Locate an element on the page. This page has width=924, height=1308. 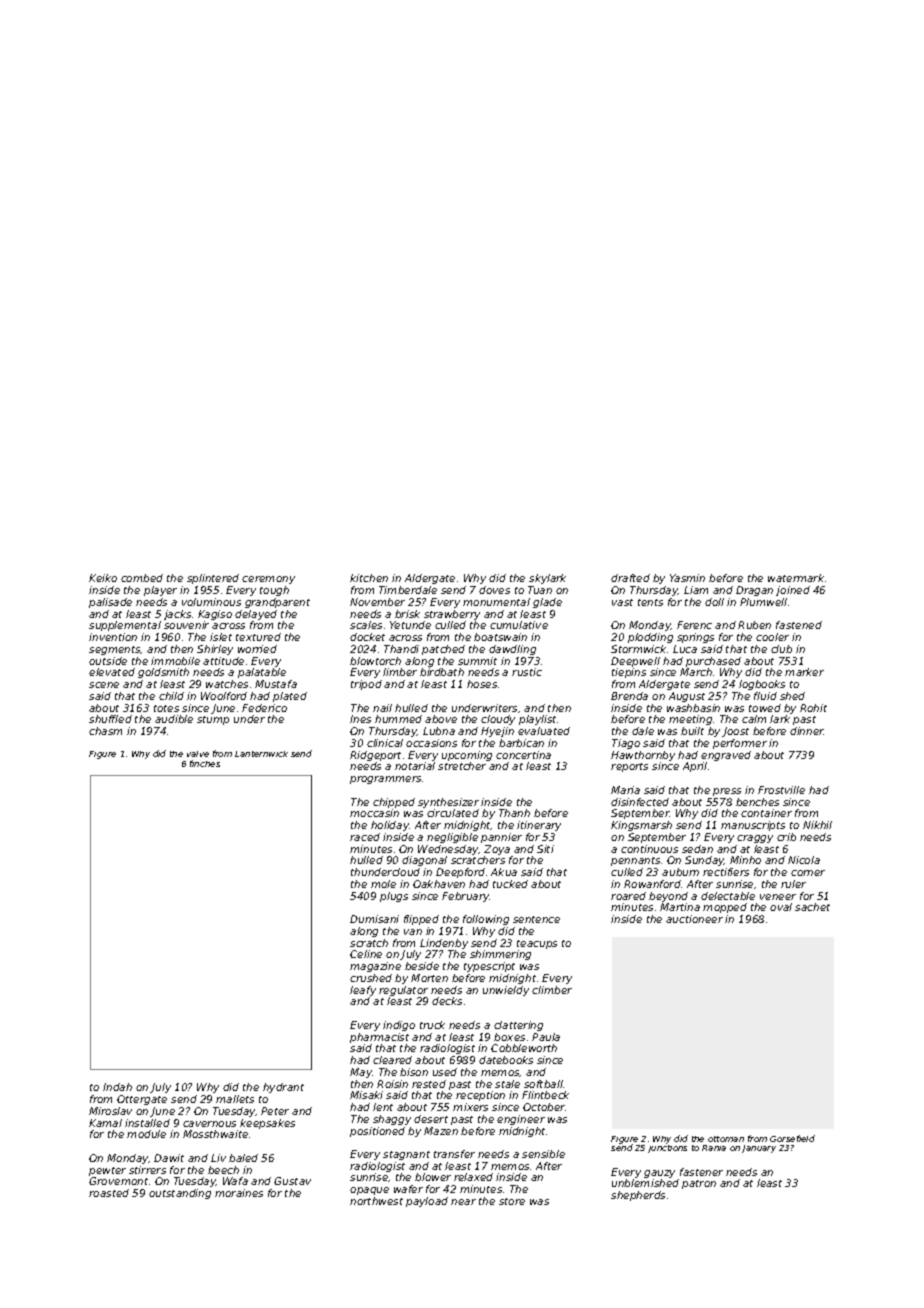
Oakhaven is located at coordinates (439, 884).
